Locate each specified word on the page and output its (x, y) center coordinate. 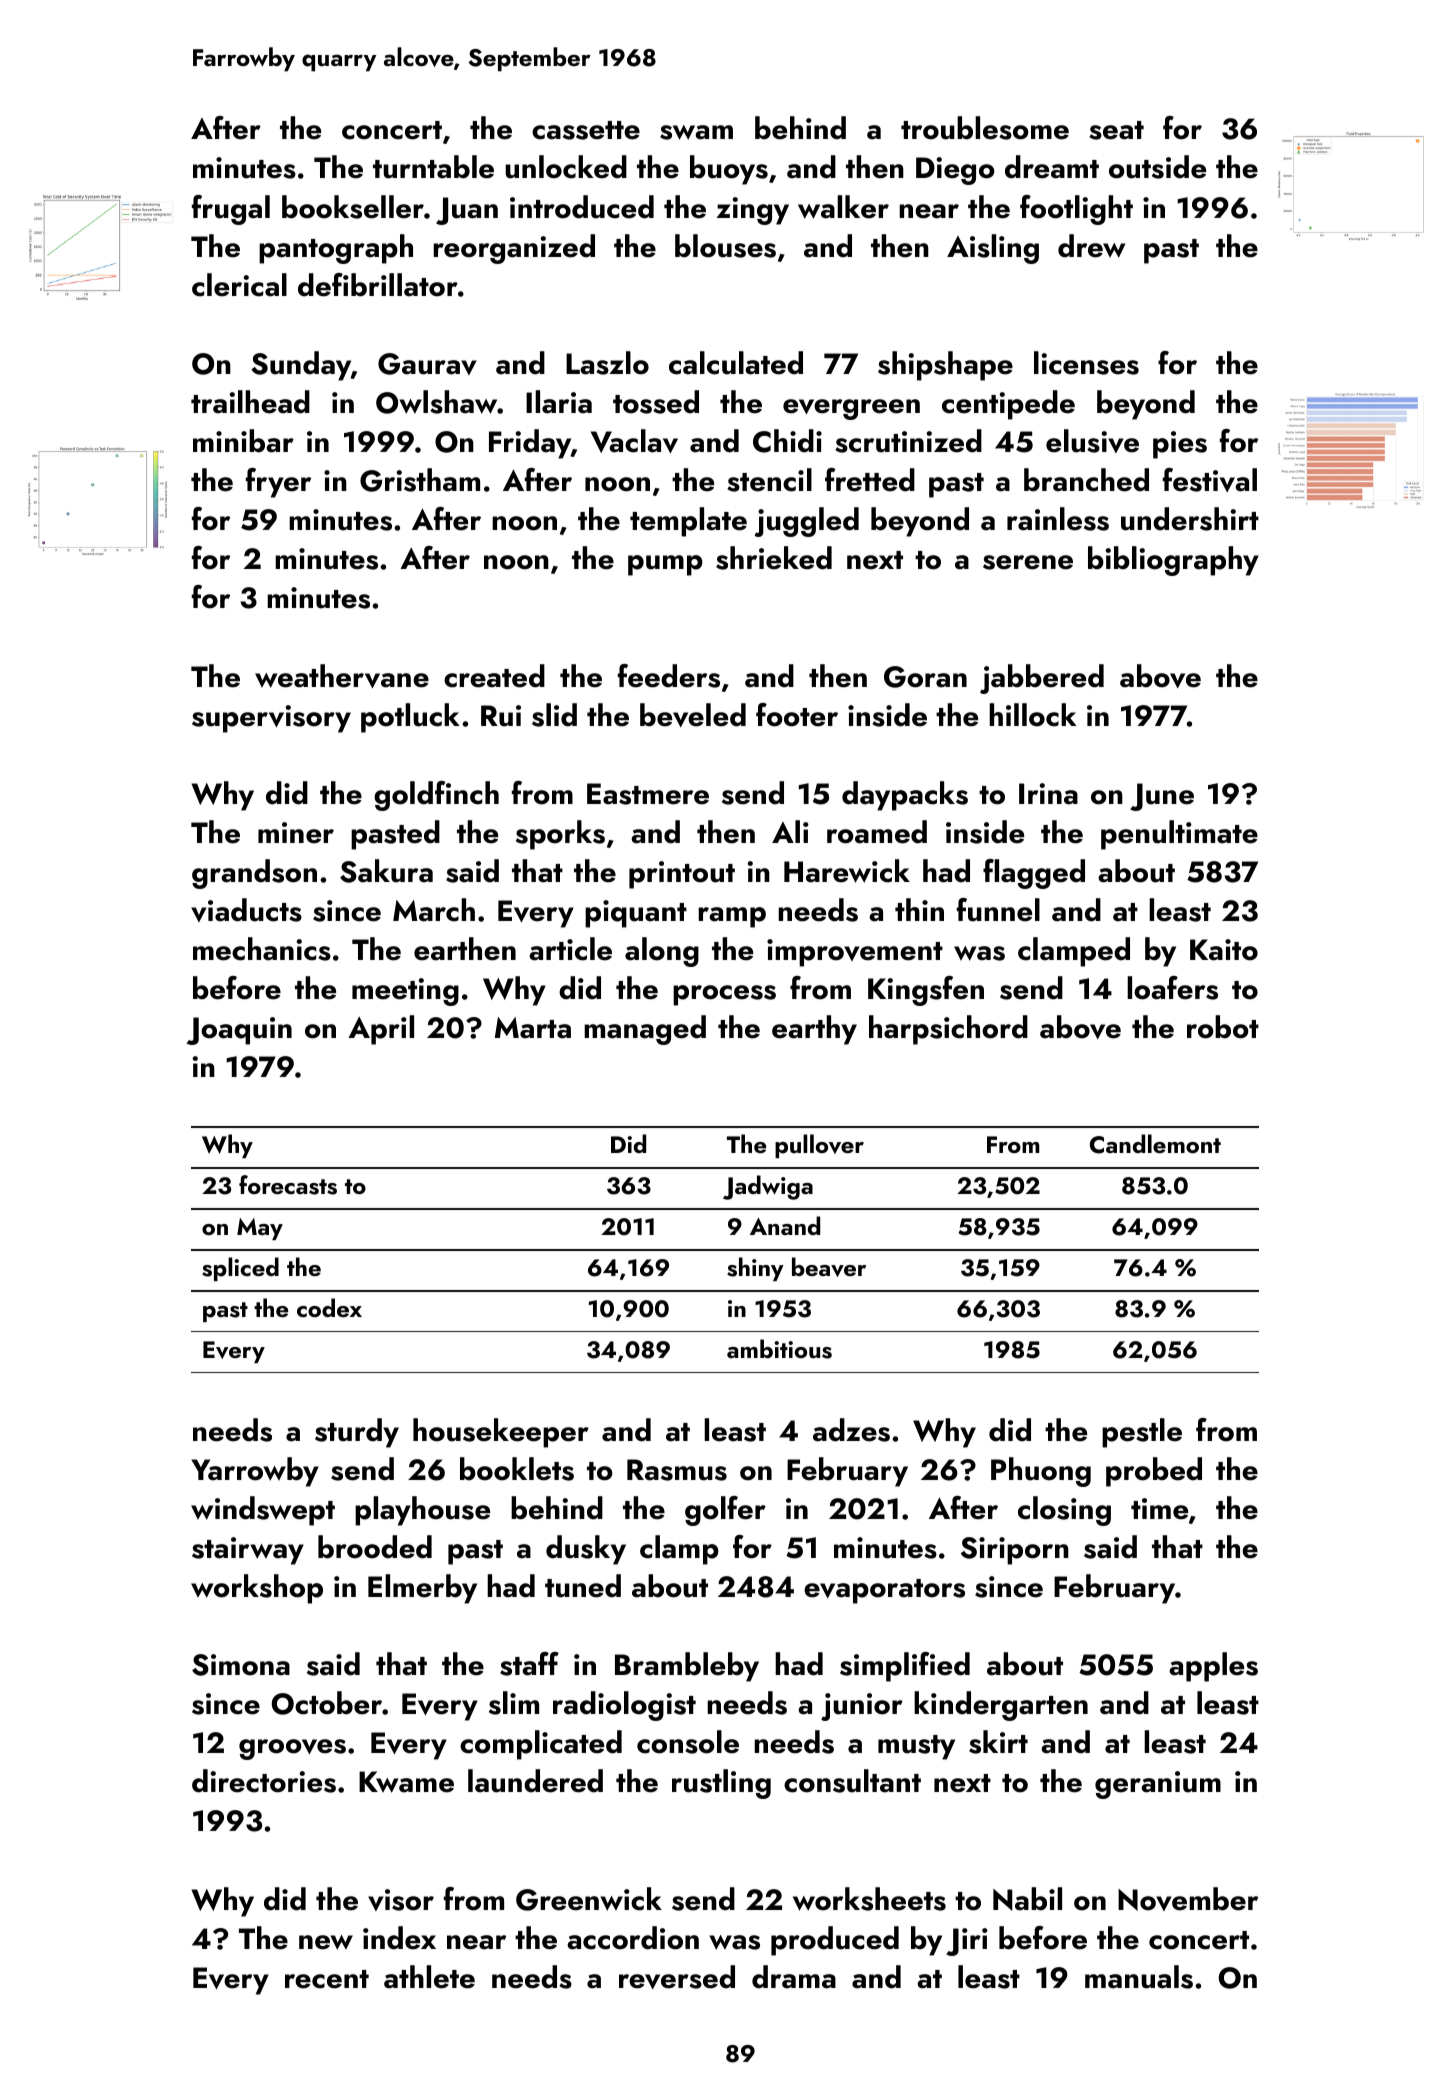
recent (327, 1979)
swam (696, 132)
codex (329, 1307)
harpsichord (948, 1030)
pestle (1142, 1433)
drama (794, 1977)
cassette (586, 130)
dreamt (1052, 167)
